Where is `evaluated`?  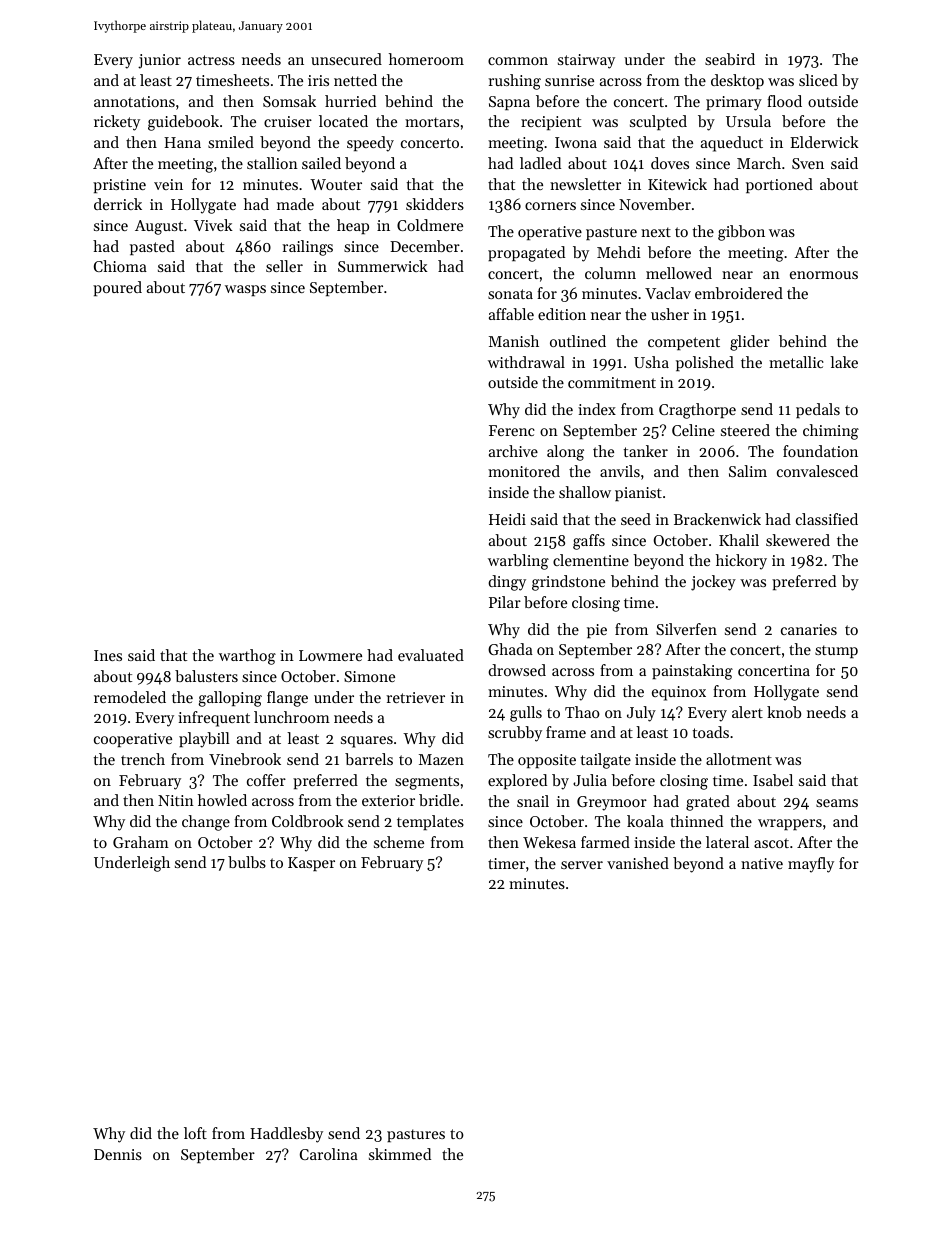
evaluated is located at coordinates (431, 655).
